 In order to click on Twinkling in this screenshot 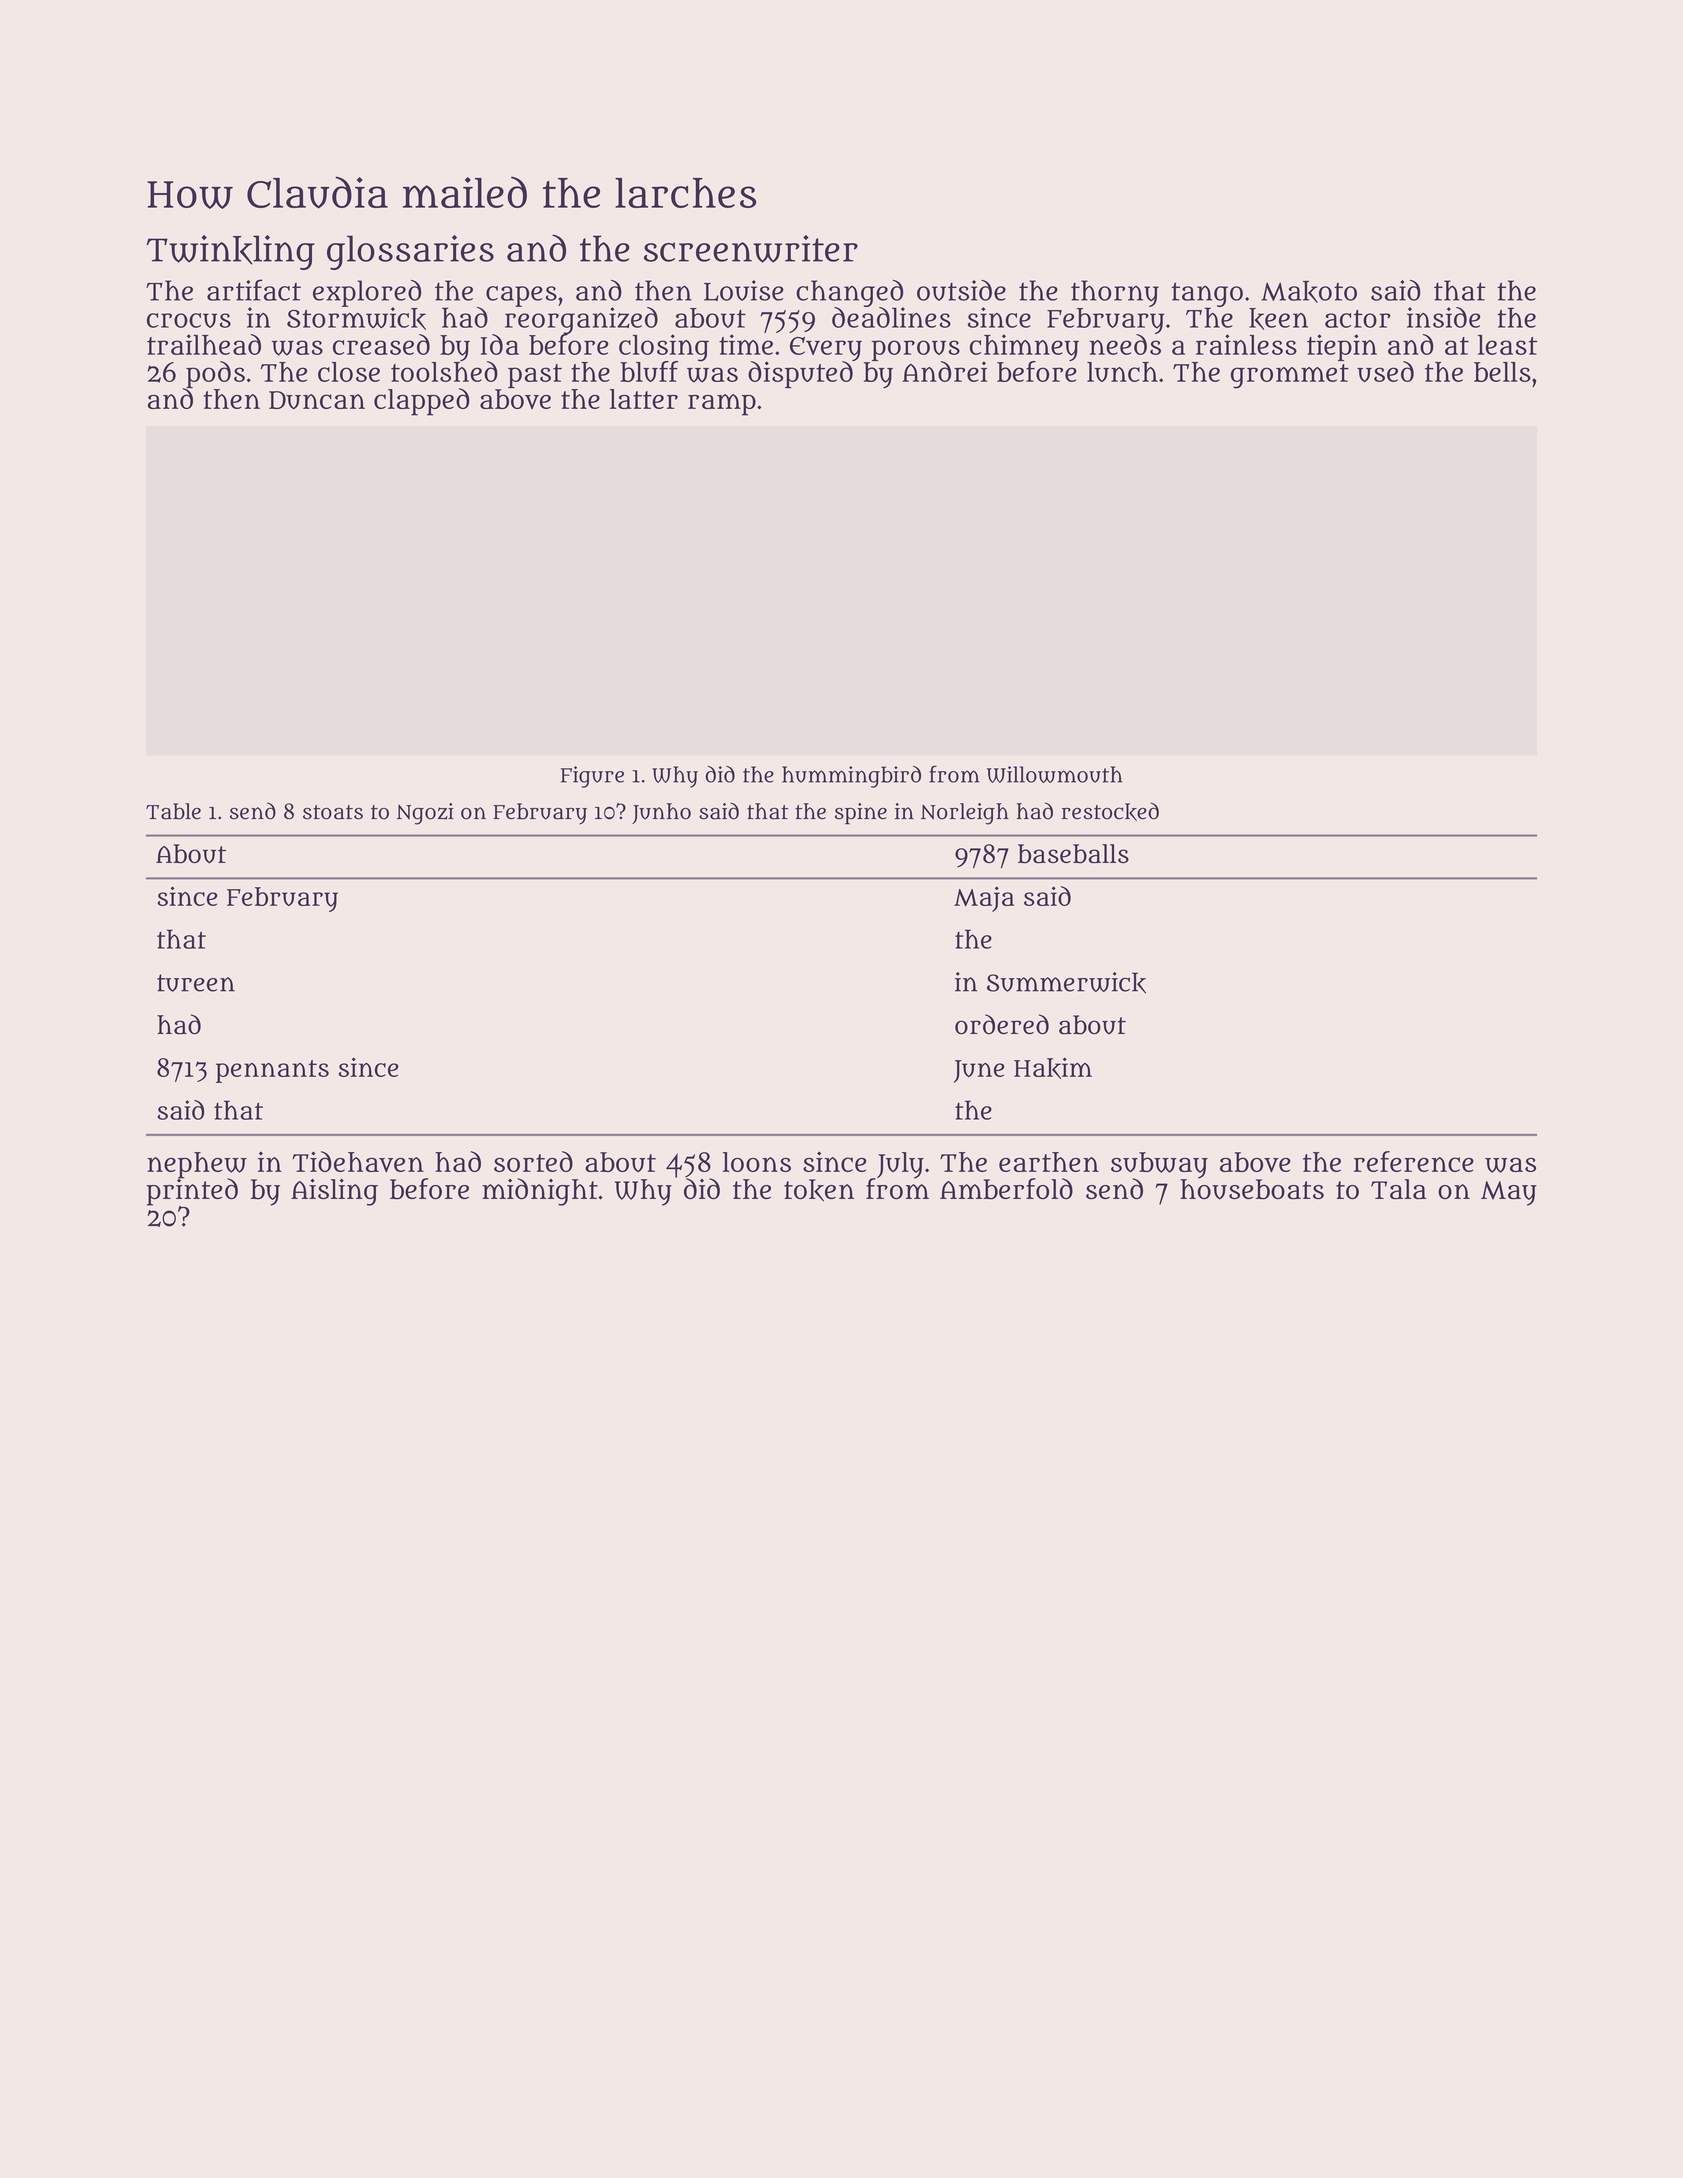, I will do `click(231, 252)`.
